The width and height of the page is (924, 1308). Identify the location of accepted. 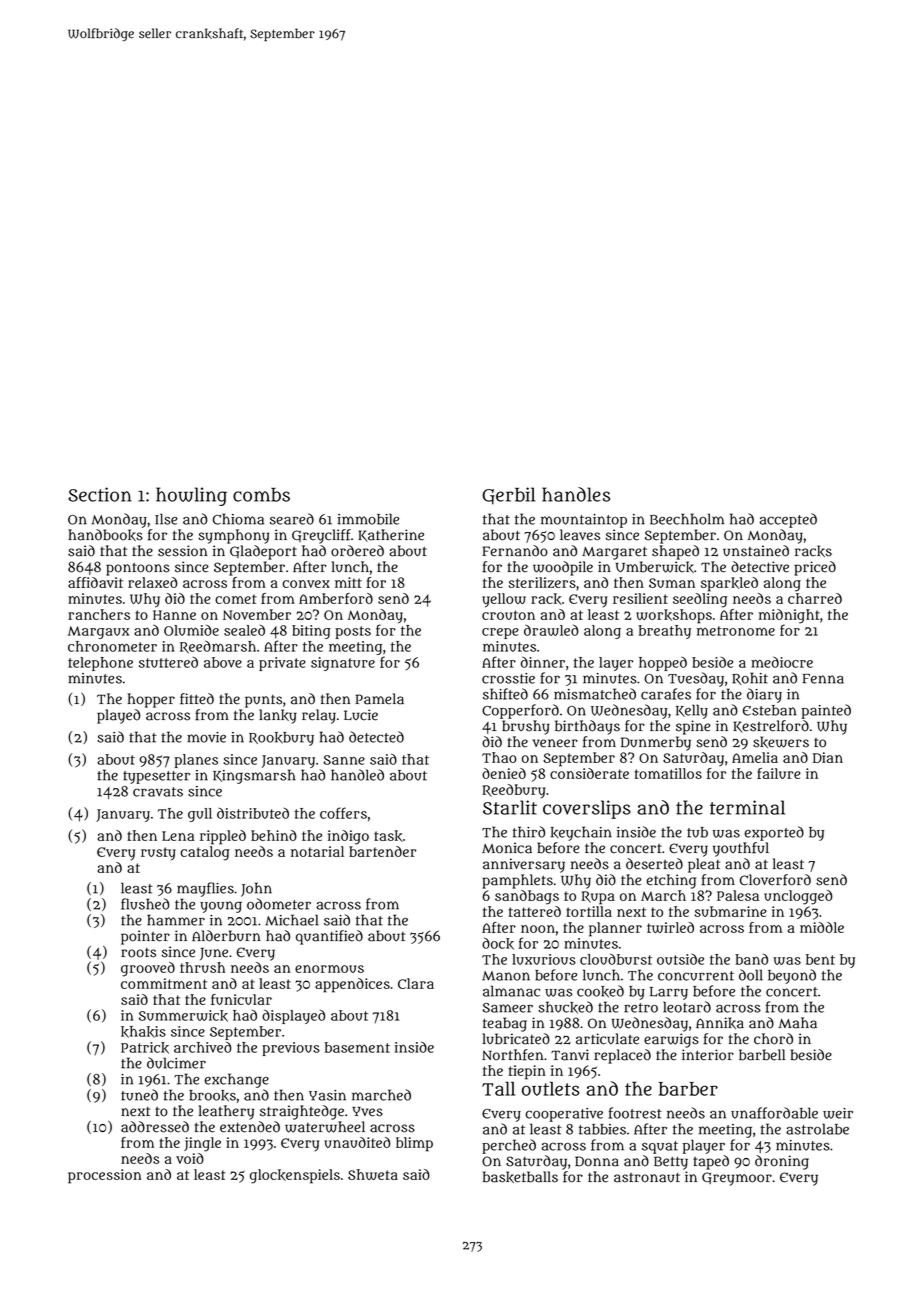
(788, 520).
